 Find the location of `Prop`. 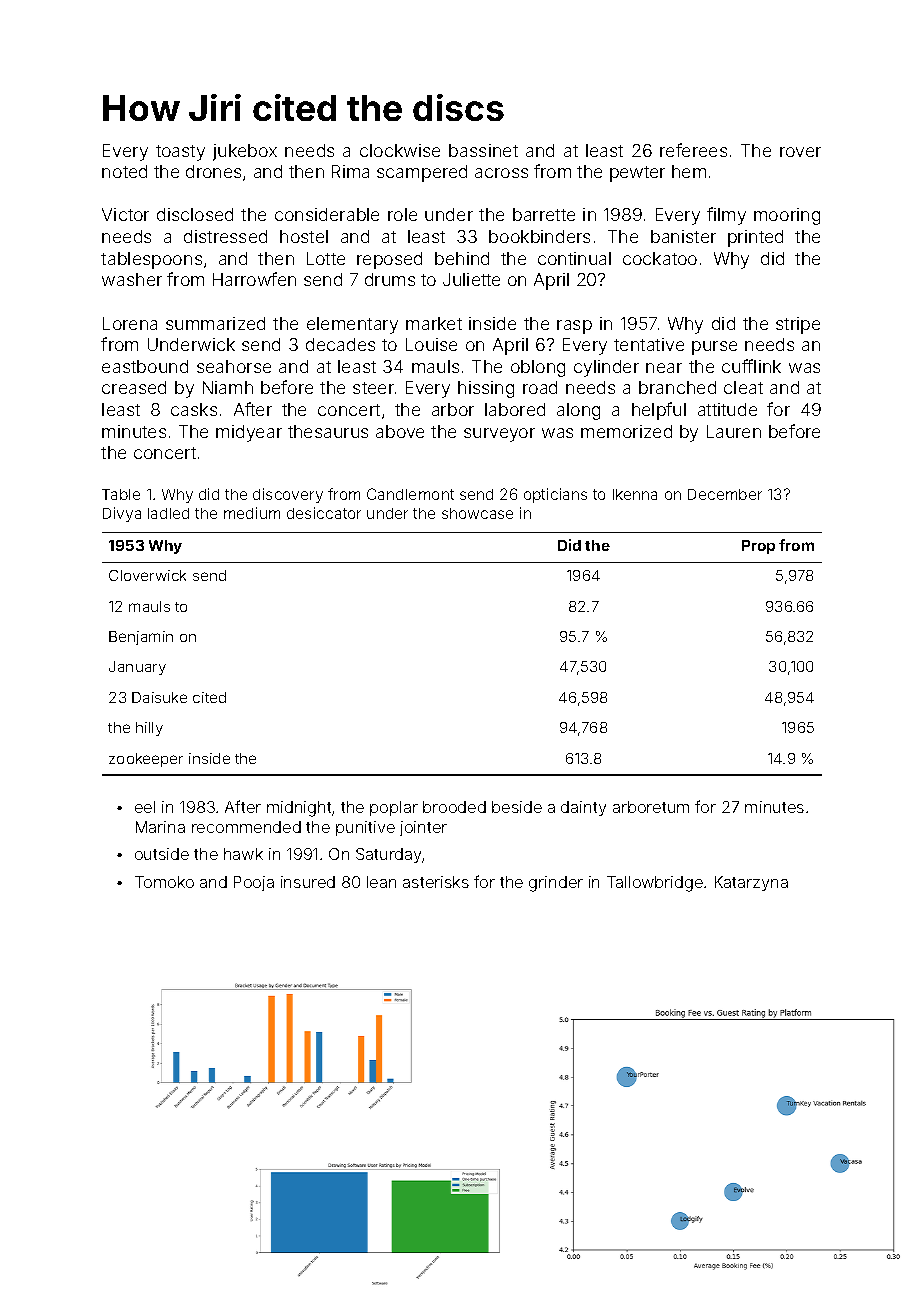

Prop is located at coordinates (758, 547).
